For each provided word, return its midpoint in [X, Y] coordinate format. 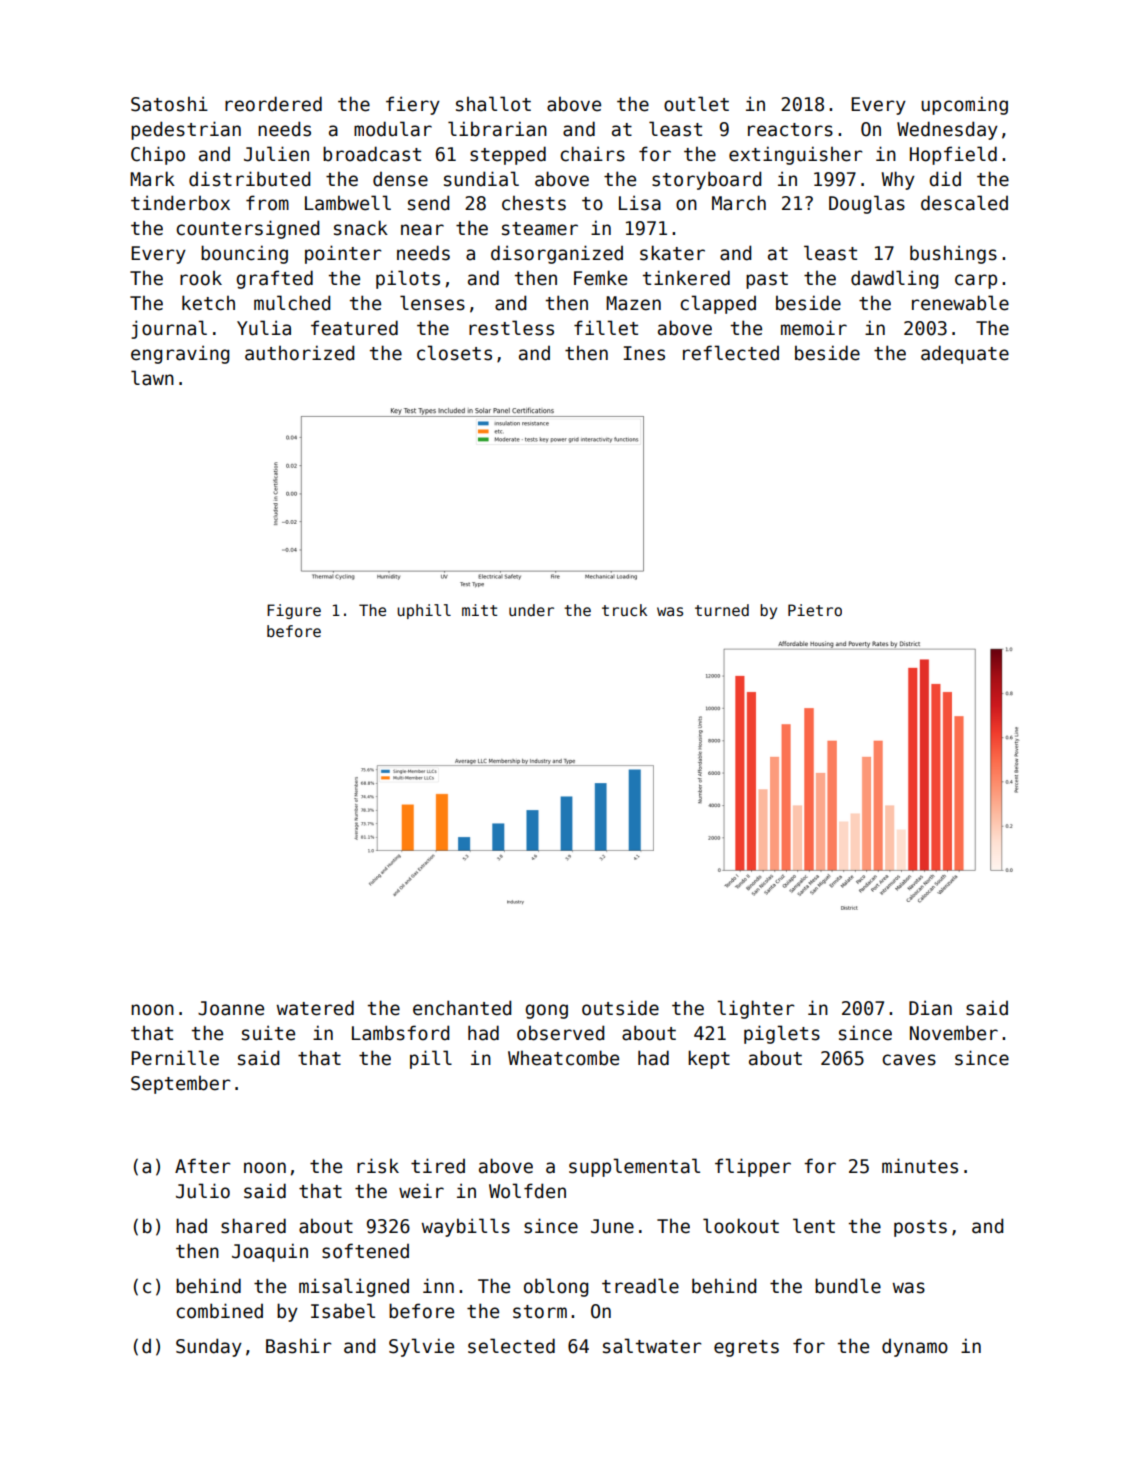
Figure [294, 611]
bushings [953, 254]
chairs [592, 154]
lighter [755, 1009]
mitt [479, 610]
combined [219, 1311]
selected [511, 1346]
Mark [152, 179]
